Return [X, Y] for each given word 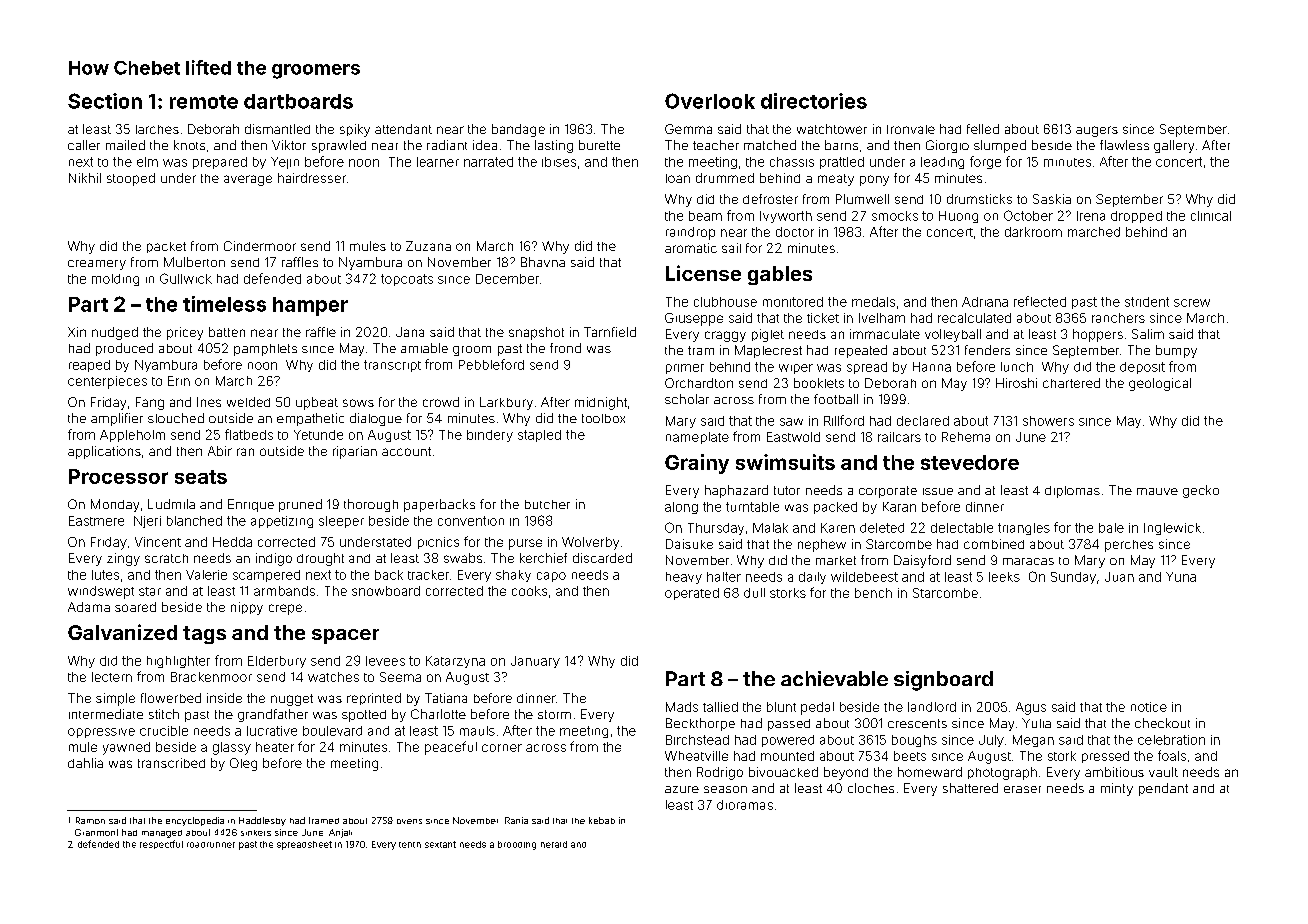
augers [1097, 131]
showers [1048, 421]
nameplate [697, 438]
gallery [1174, 146]
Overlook [710, 101]
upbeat [317, 403]
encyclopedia [195, 821]
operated [692, 594]
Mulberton [194, 262]
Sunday [1073, 578]
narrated [488, 162]
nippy [247, 608]
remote [204, 102]
